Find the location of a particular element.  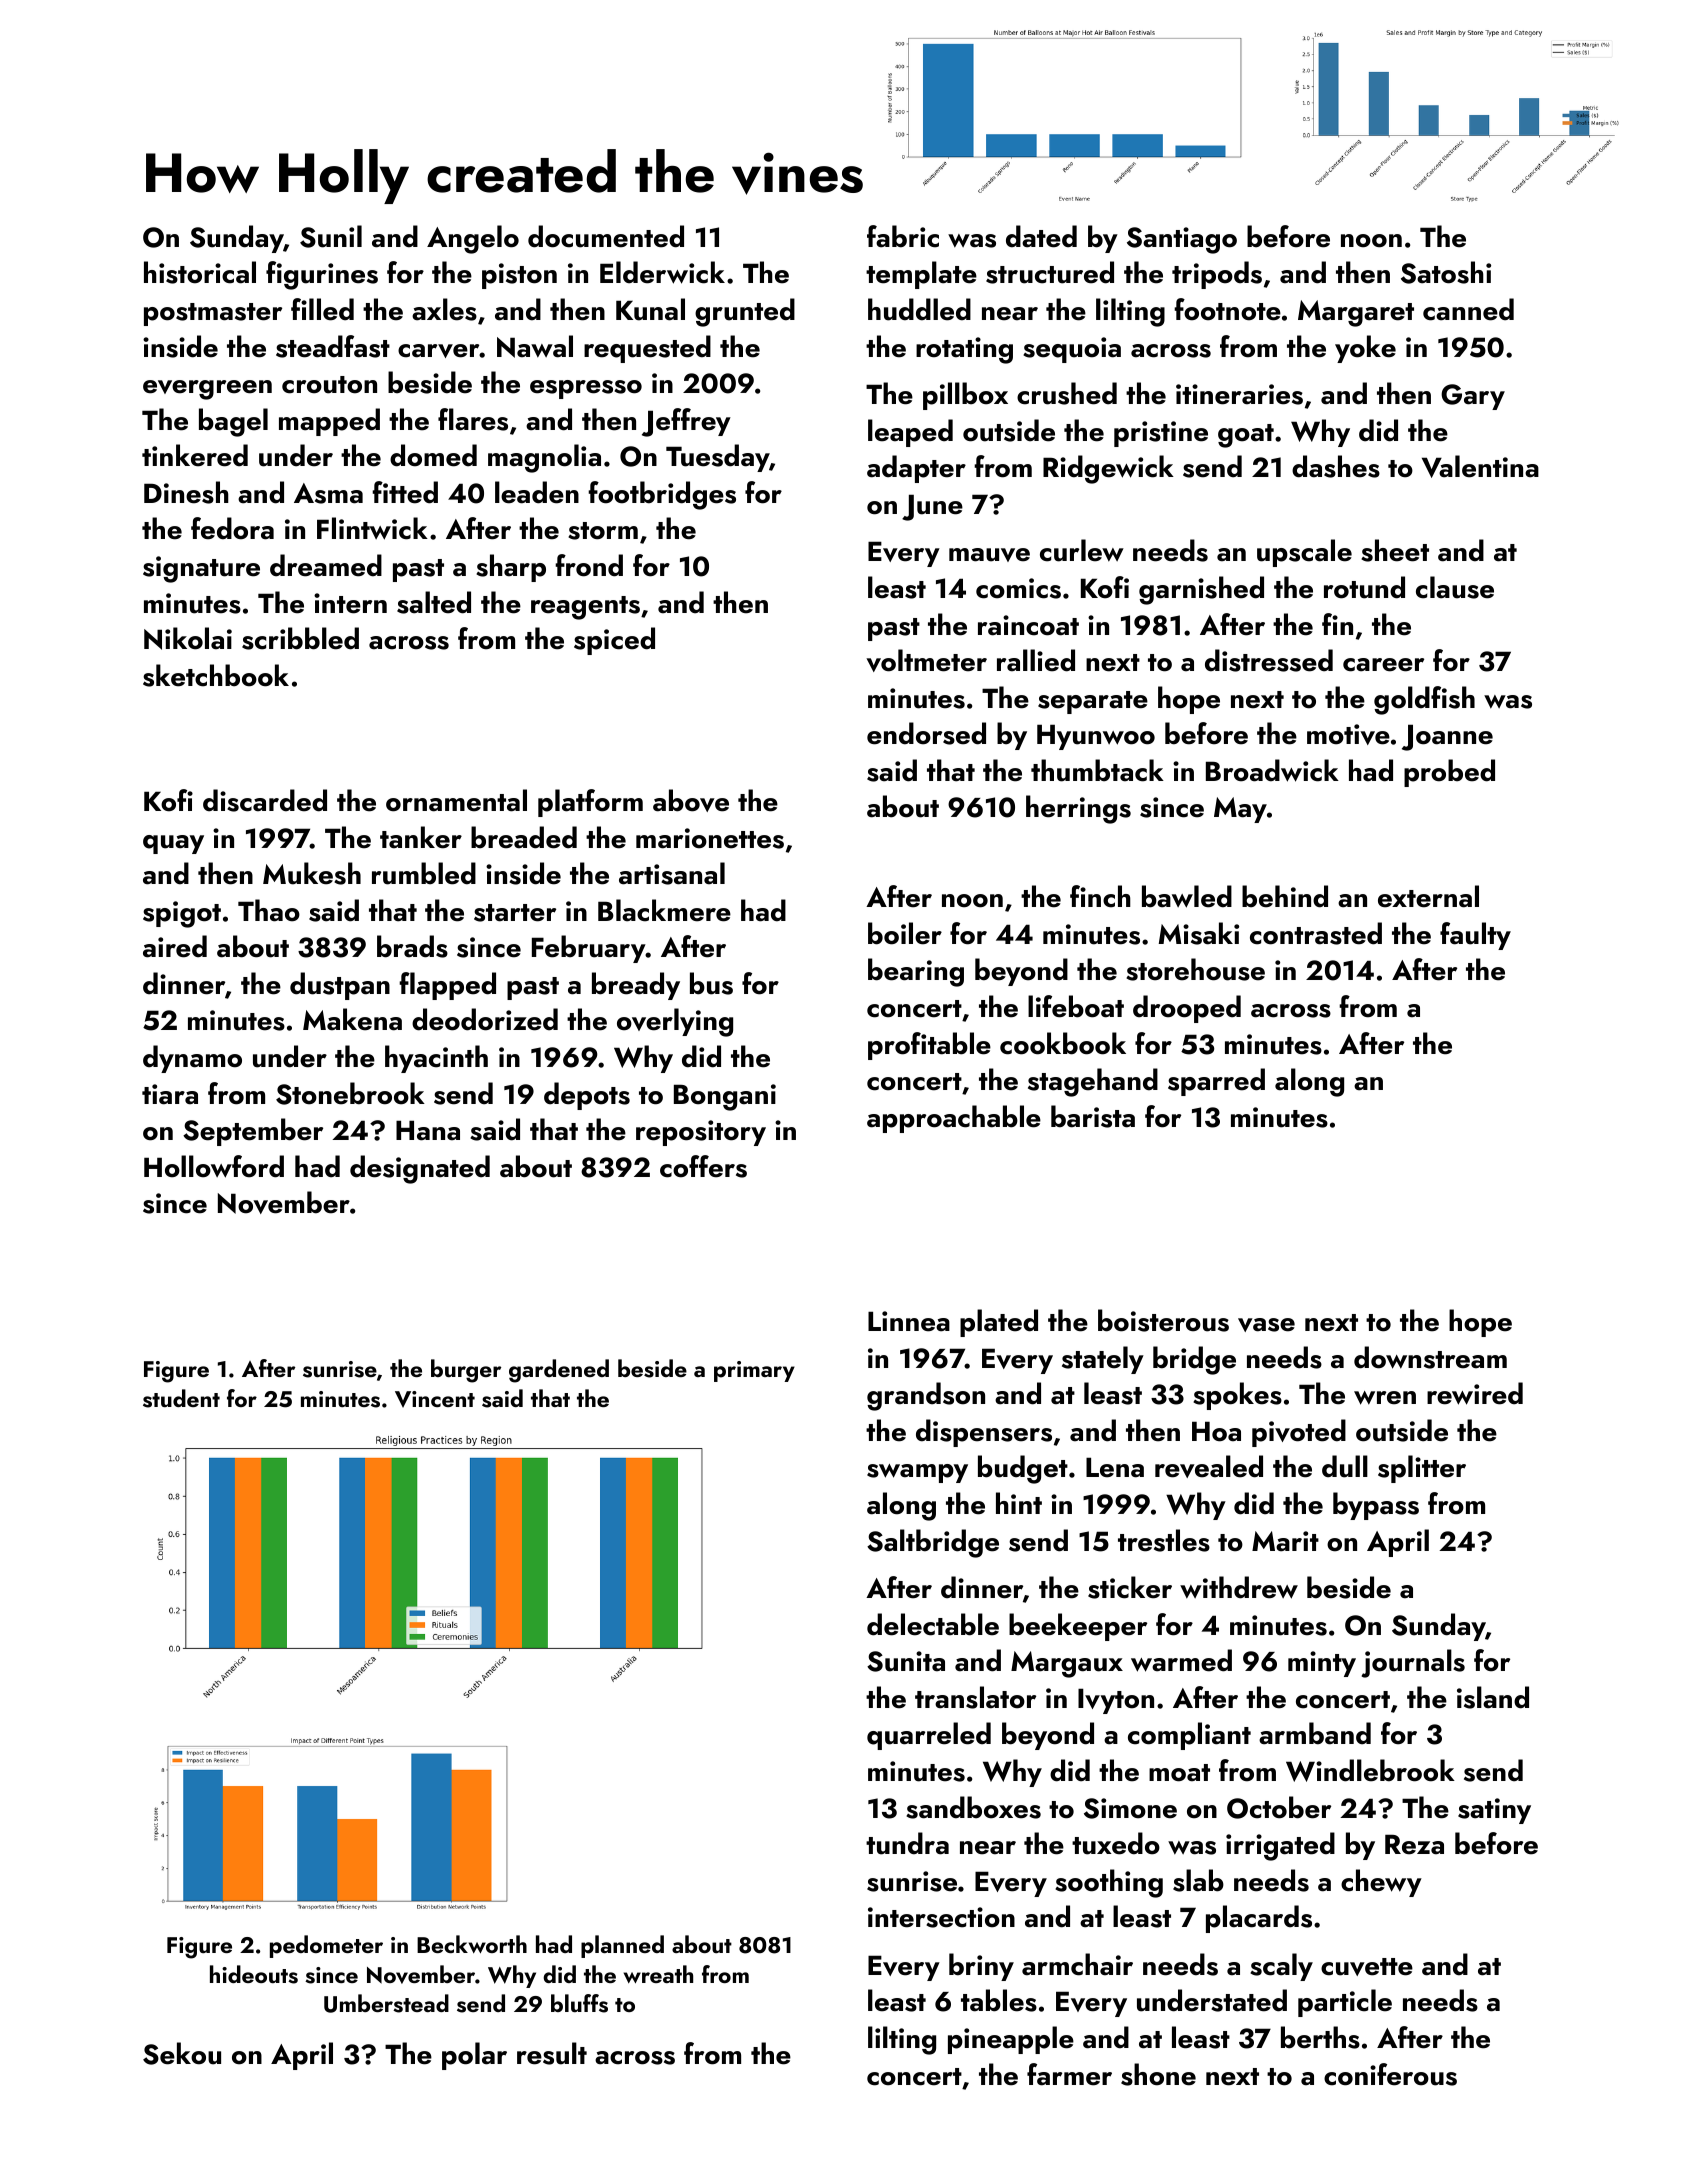

adapter is located at coordinates (916, 469).
